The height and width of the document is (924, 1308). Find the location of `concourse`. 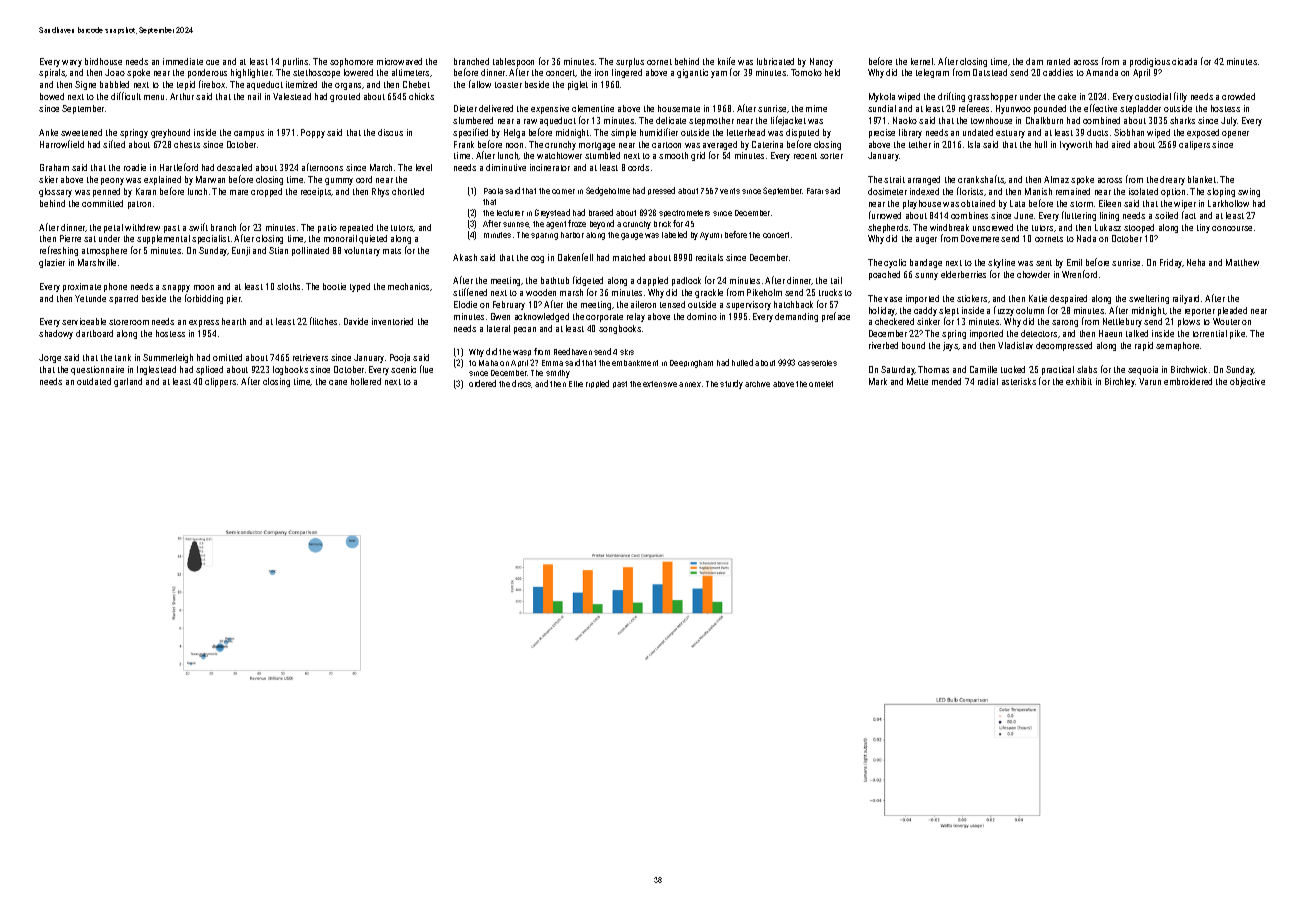

concourse is located at coordinates (1232, 228).
